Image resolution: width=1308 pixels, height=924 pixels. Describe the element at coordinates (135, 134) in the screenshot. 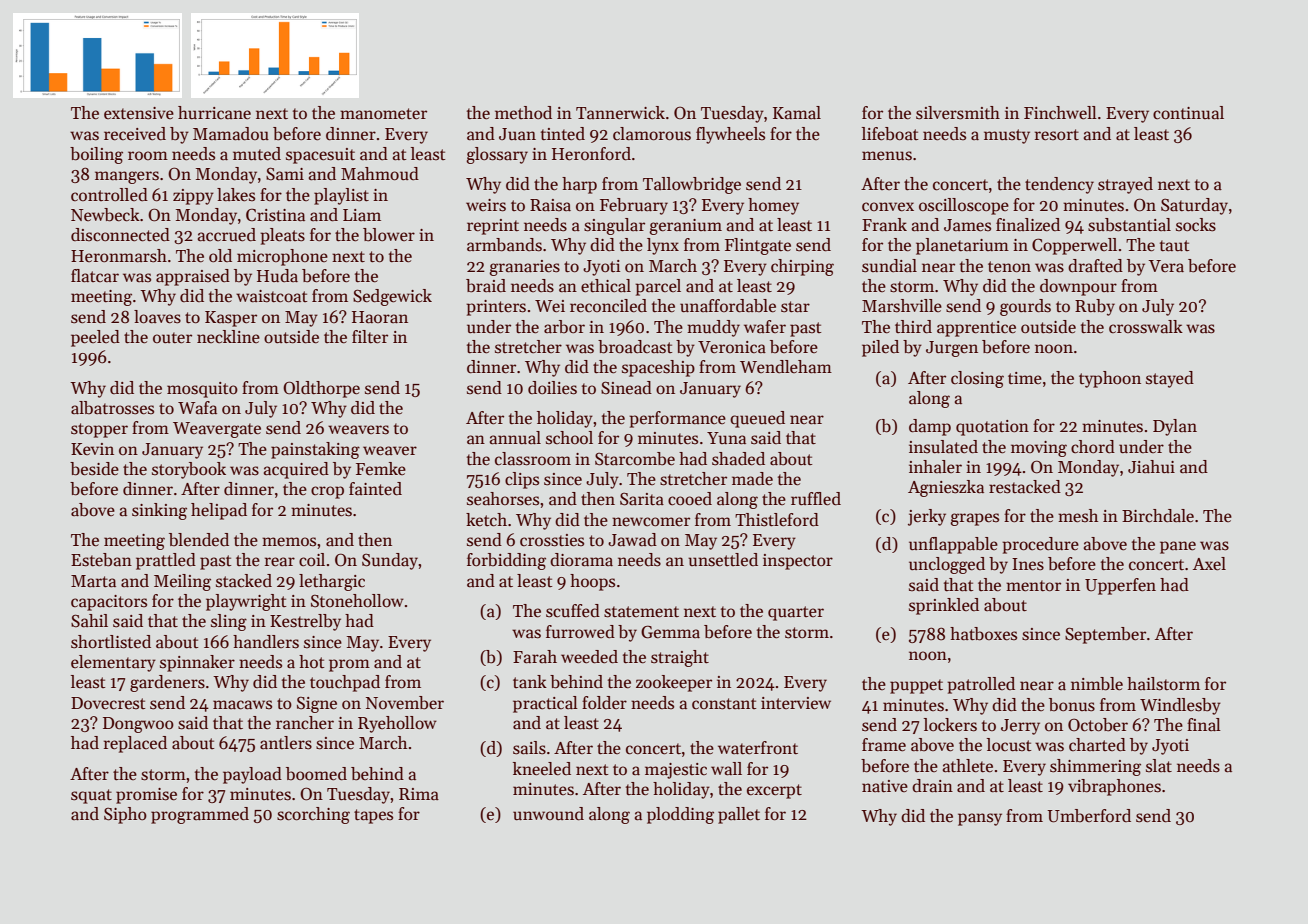

I see `received` at that location.
